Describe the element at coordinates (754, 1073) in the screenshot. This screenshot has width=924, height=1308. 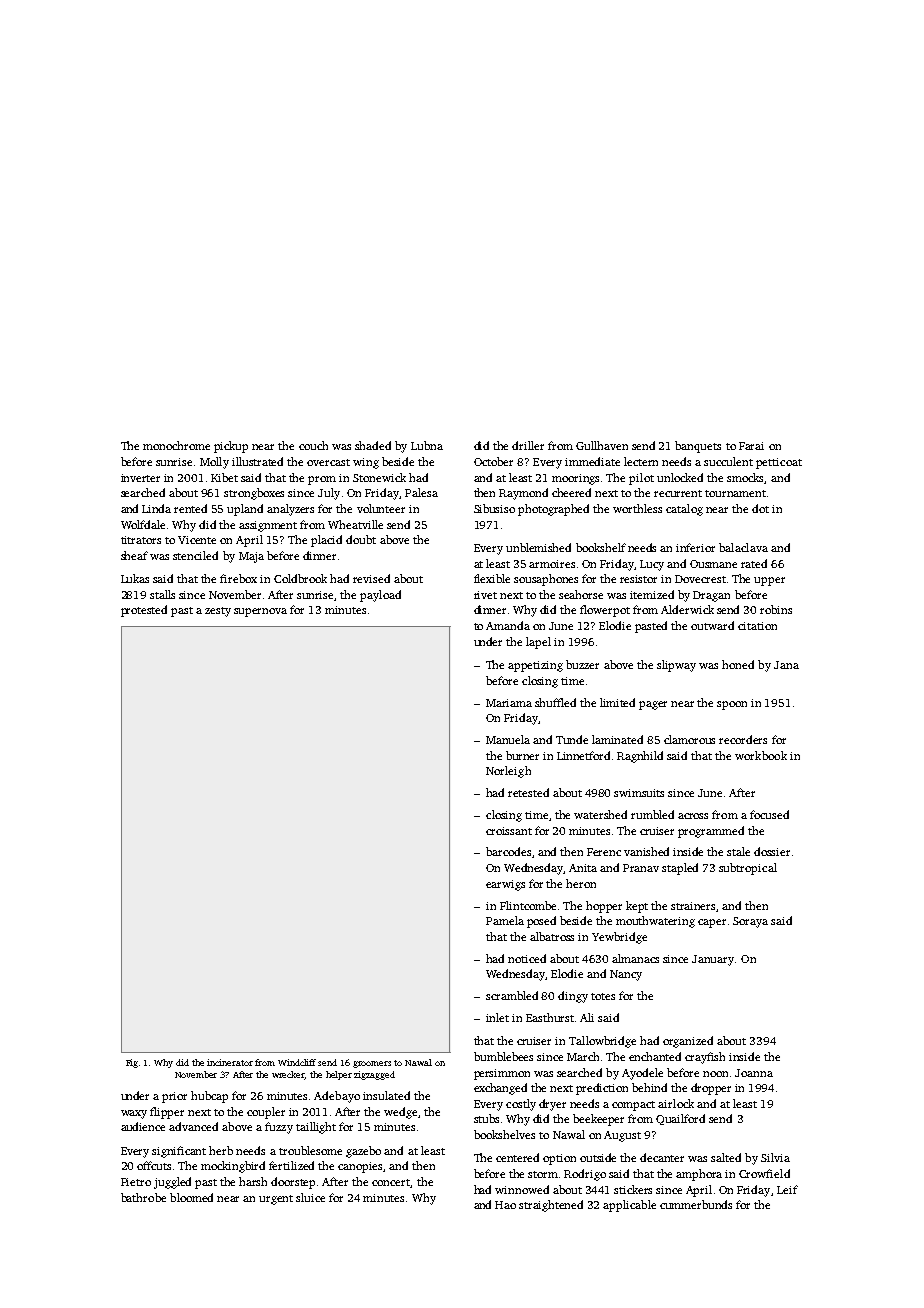
I see `Joanna` at that location.
